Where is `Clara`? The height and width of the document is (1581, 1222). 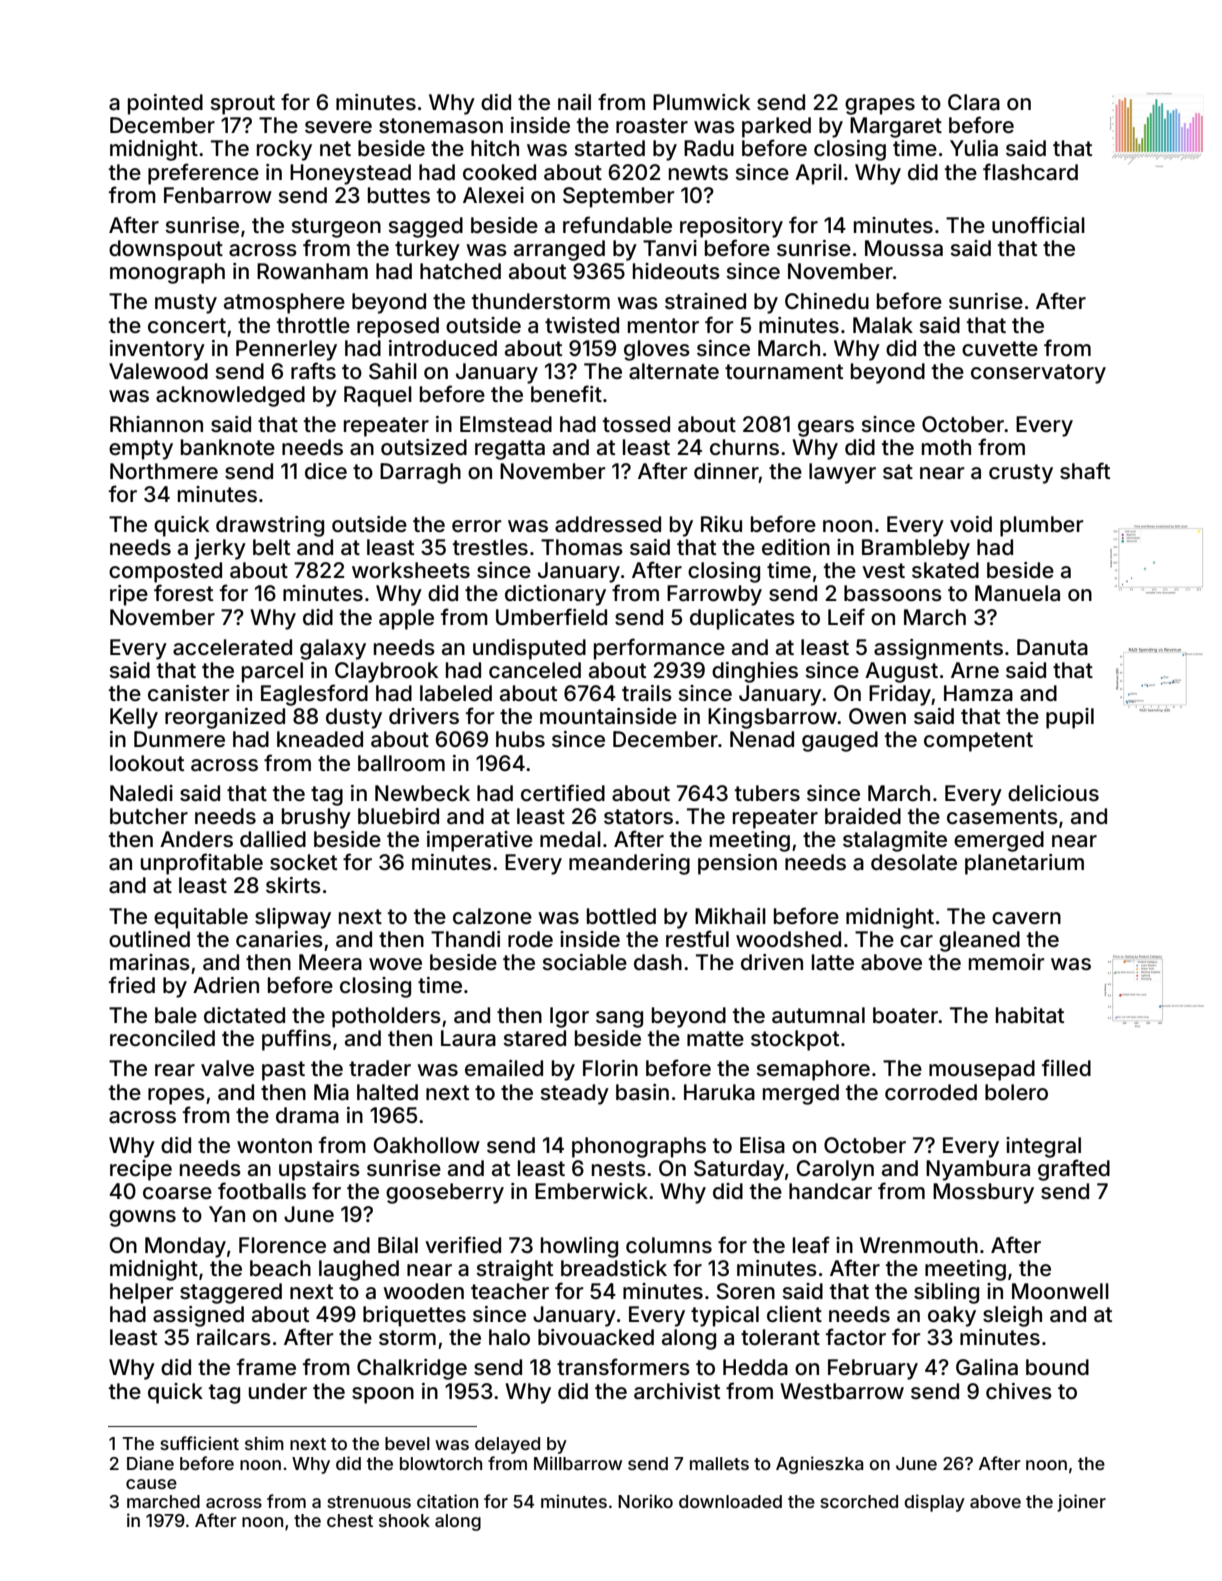 Clara is located at coordinates (974, 102).
